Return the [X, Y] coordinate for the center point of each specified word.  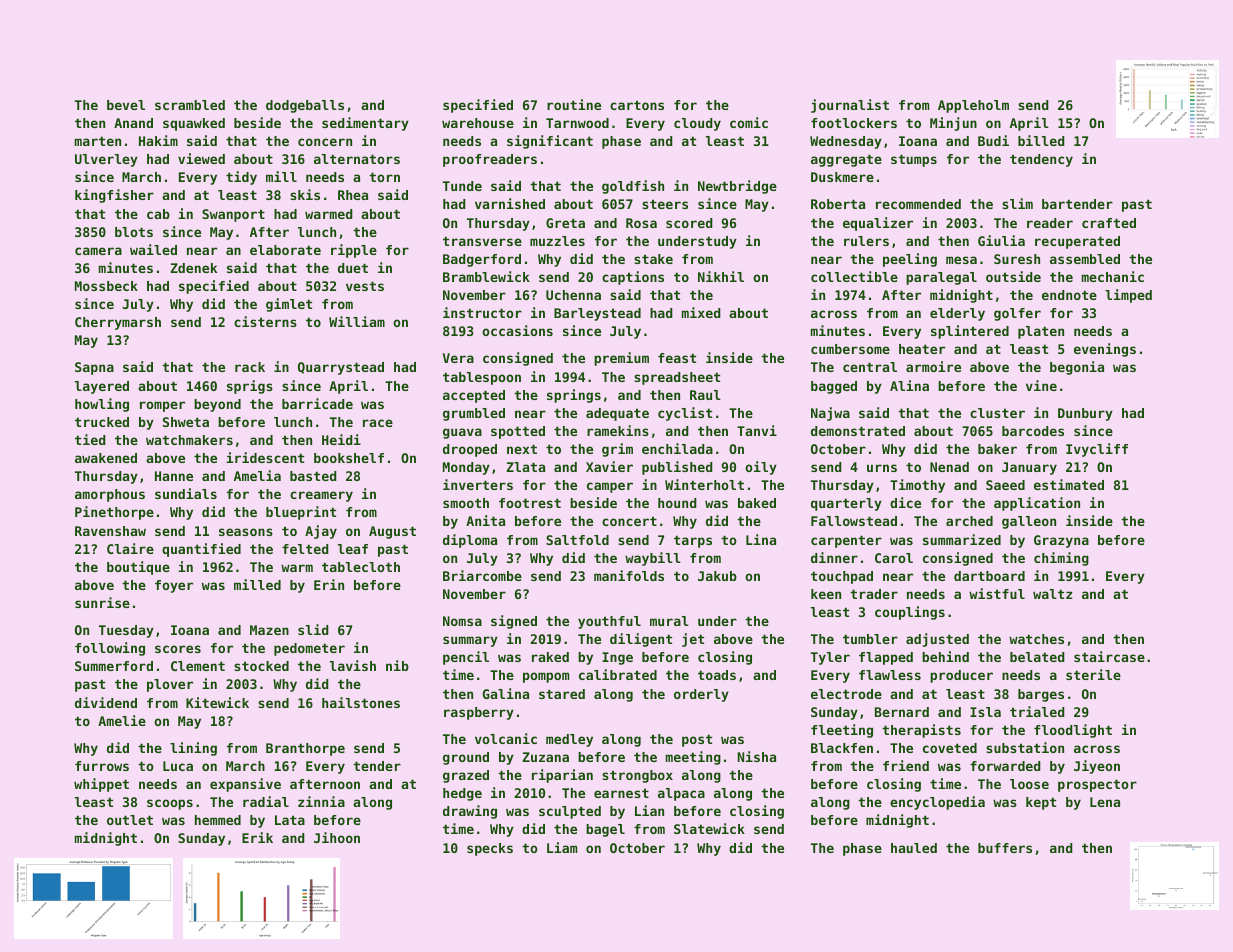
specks [490, 849]
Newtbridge [737, 187]
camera [98, 251]
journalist [850, 106]
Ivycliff [1097, 450]
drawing [470, 812]
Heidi [341, 439]
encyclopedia [937, 803]
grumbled [474, 414]
